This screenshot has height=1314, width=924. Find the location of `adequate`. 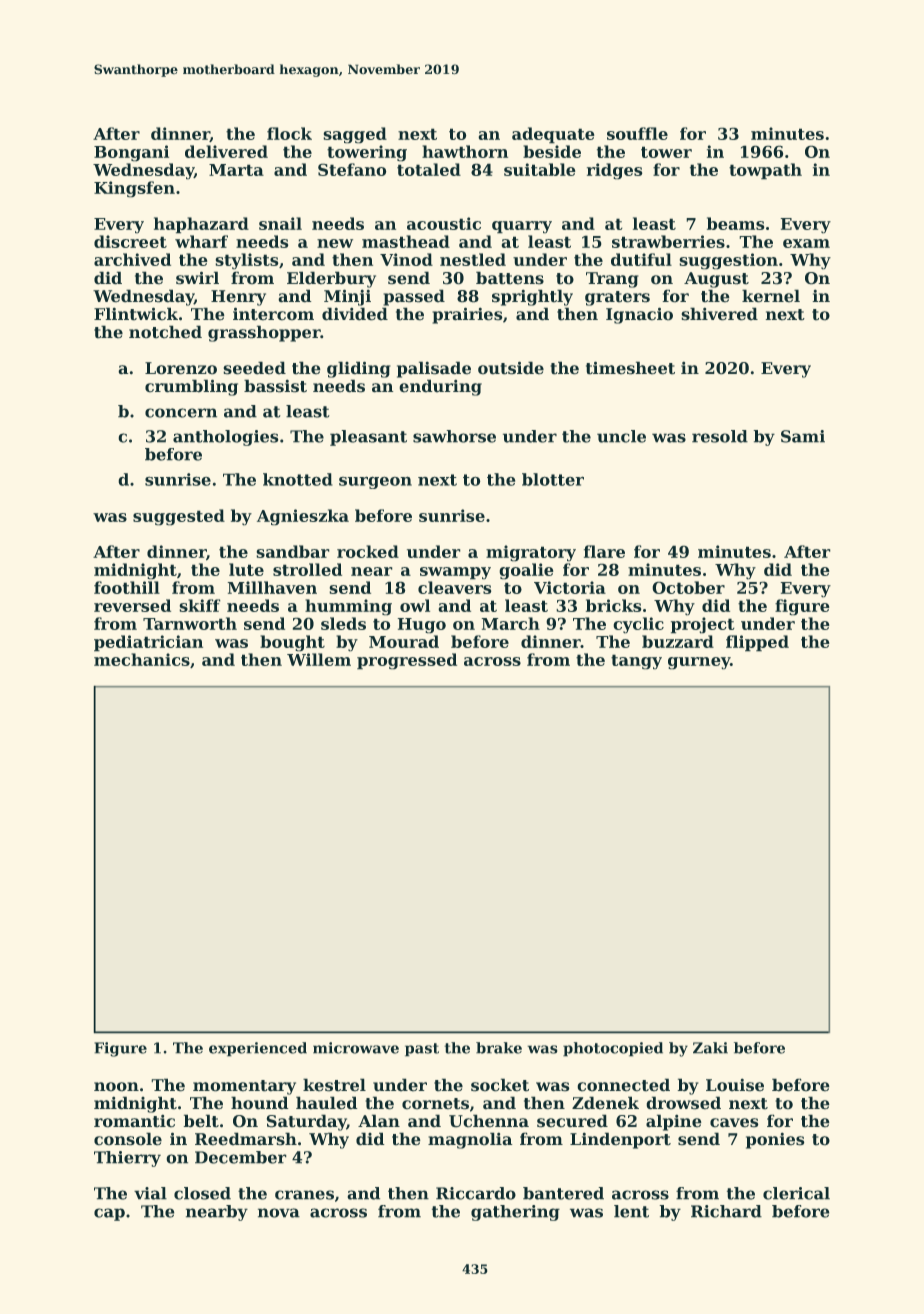

adequate is located at coordinates (553, 135).
